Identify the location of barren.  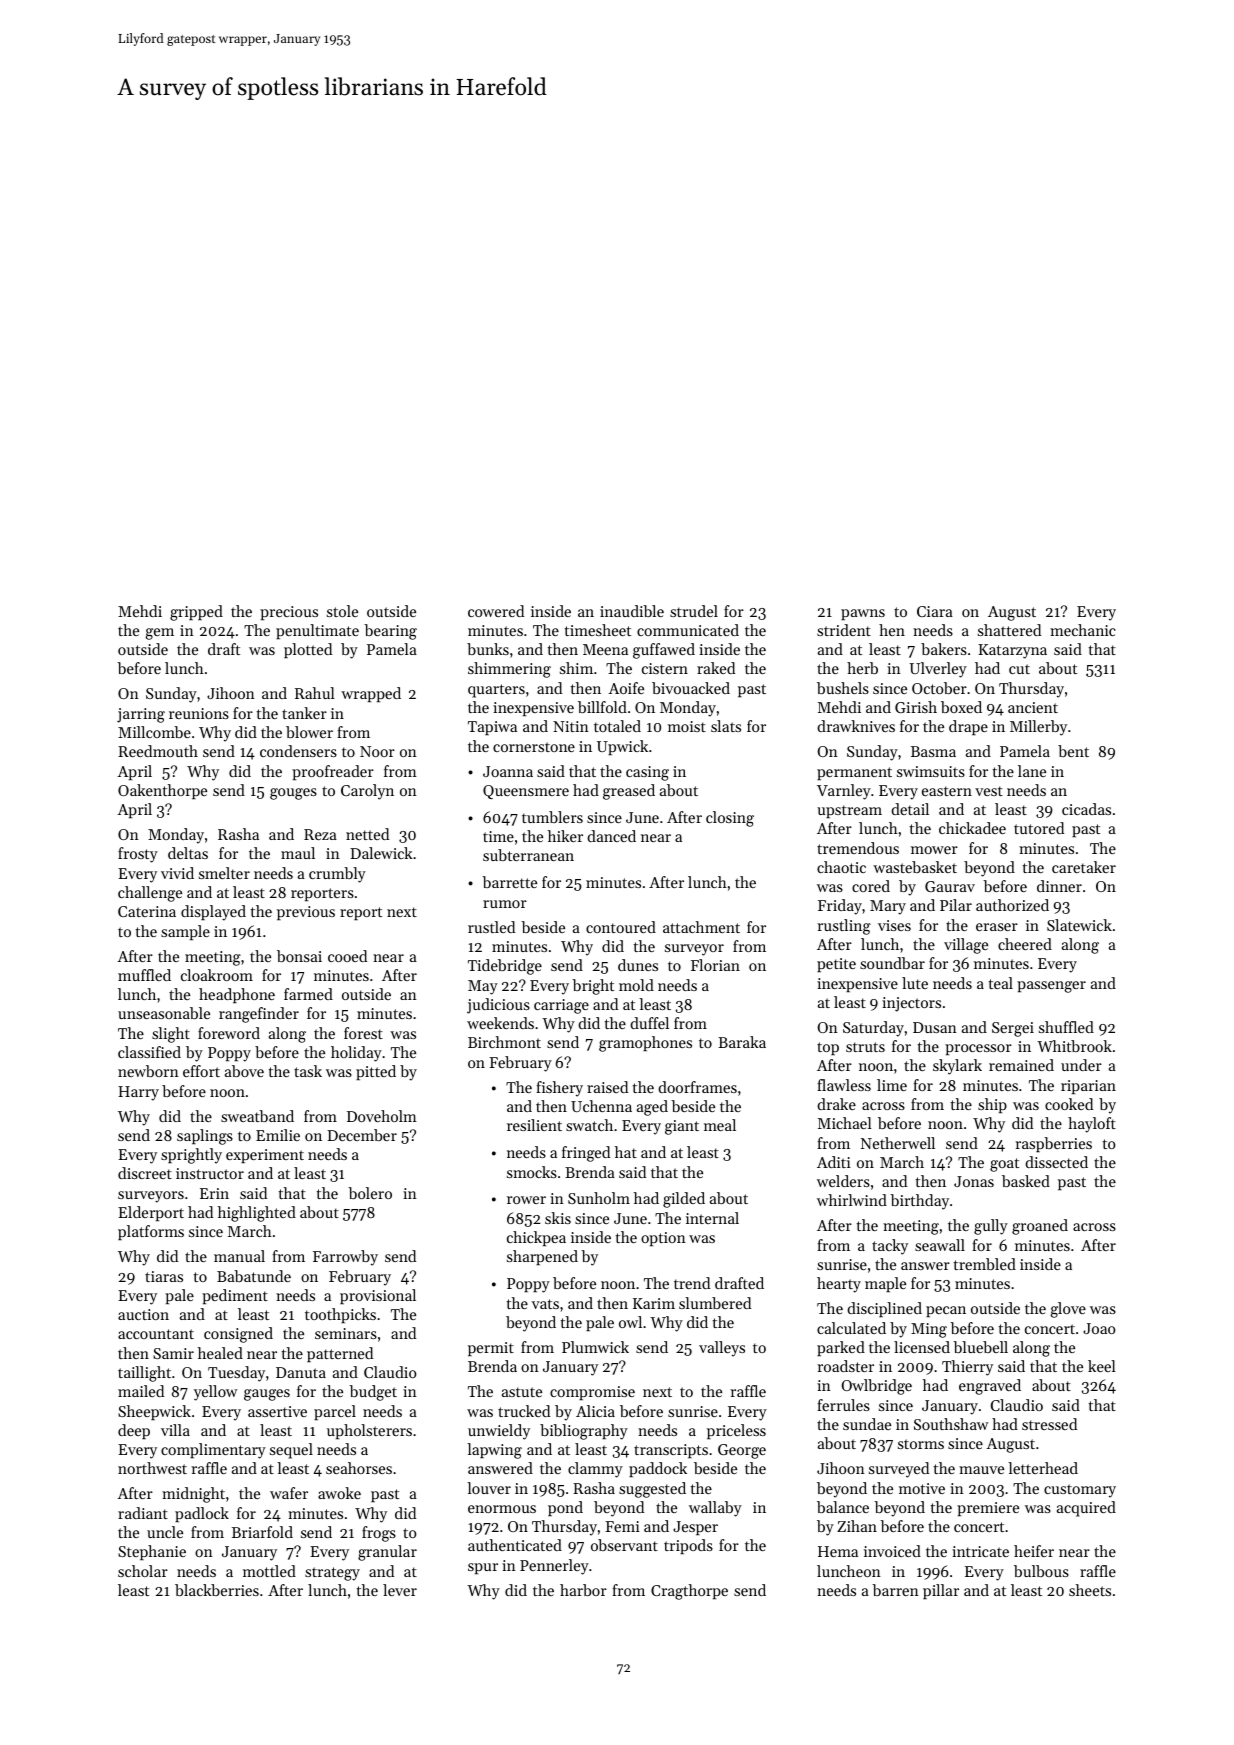
(895, 1590).
